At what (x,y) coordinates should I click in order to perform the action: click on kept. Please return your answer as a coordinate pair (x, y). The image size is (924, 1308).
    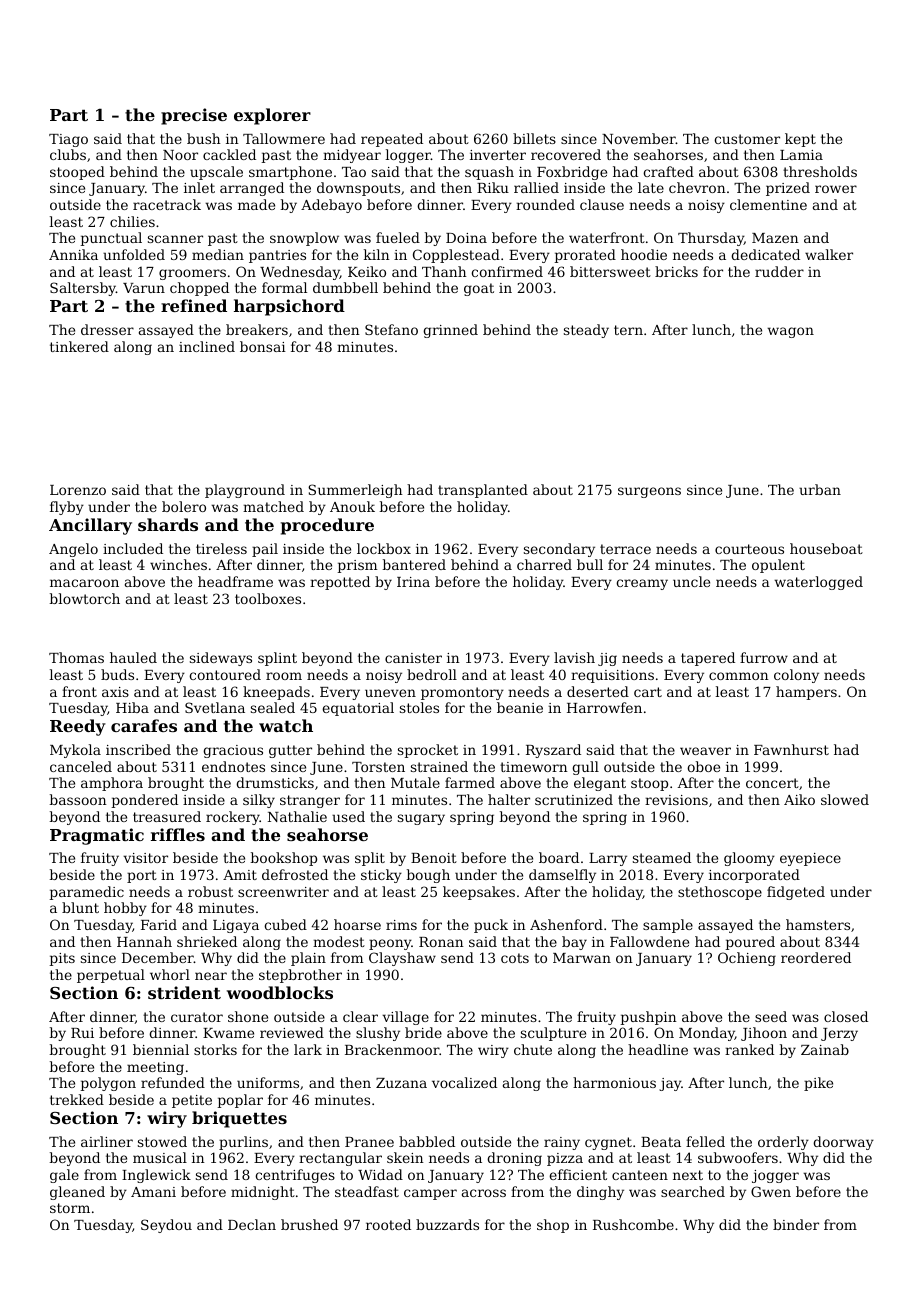
    Looking at the image, I should click on (800, 140).
